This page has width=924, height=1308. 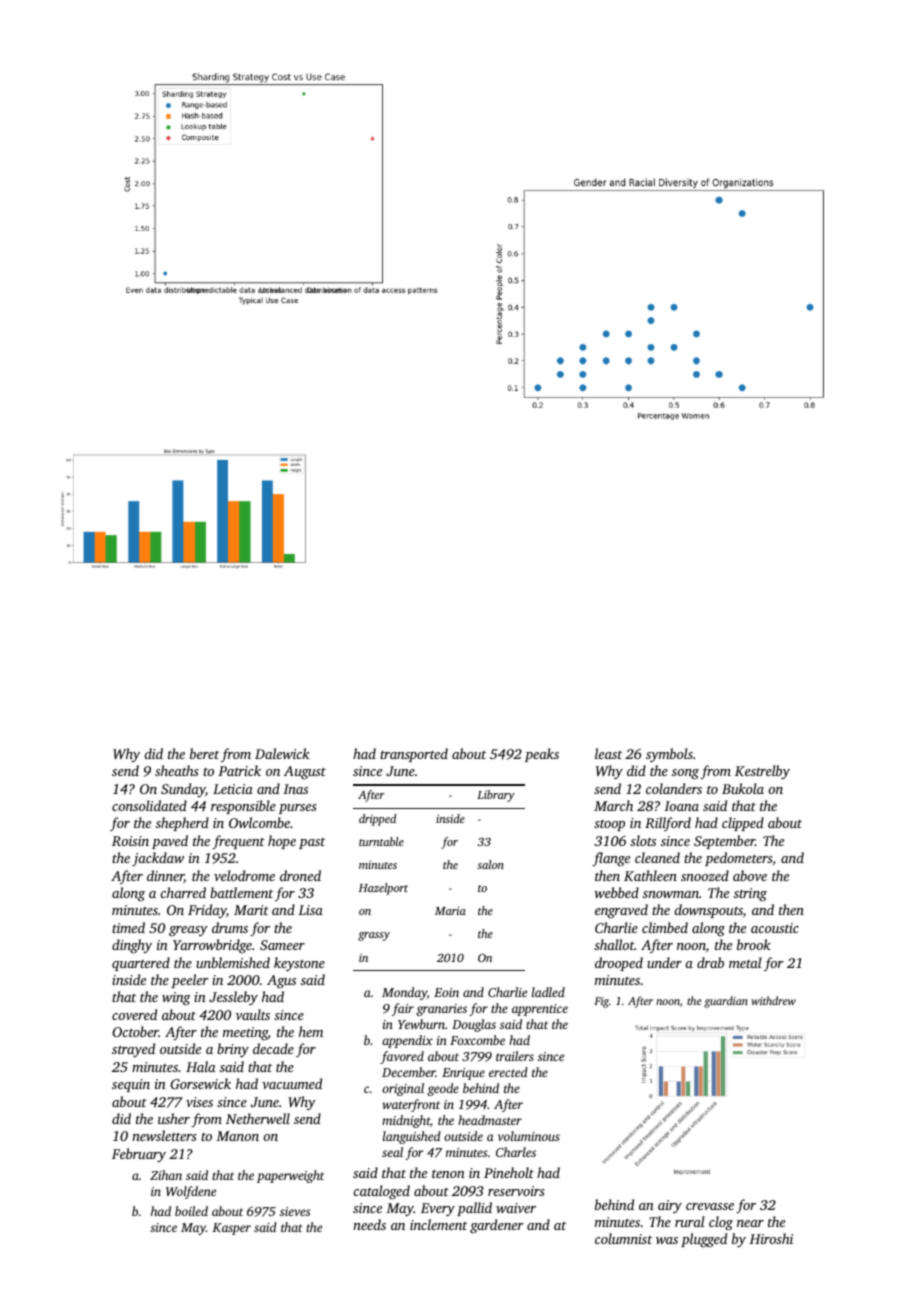 I want to click on metal, so click(x=745, y=962).
